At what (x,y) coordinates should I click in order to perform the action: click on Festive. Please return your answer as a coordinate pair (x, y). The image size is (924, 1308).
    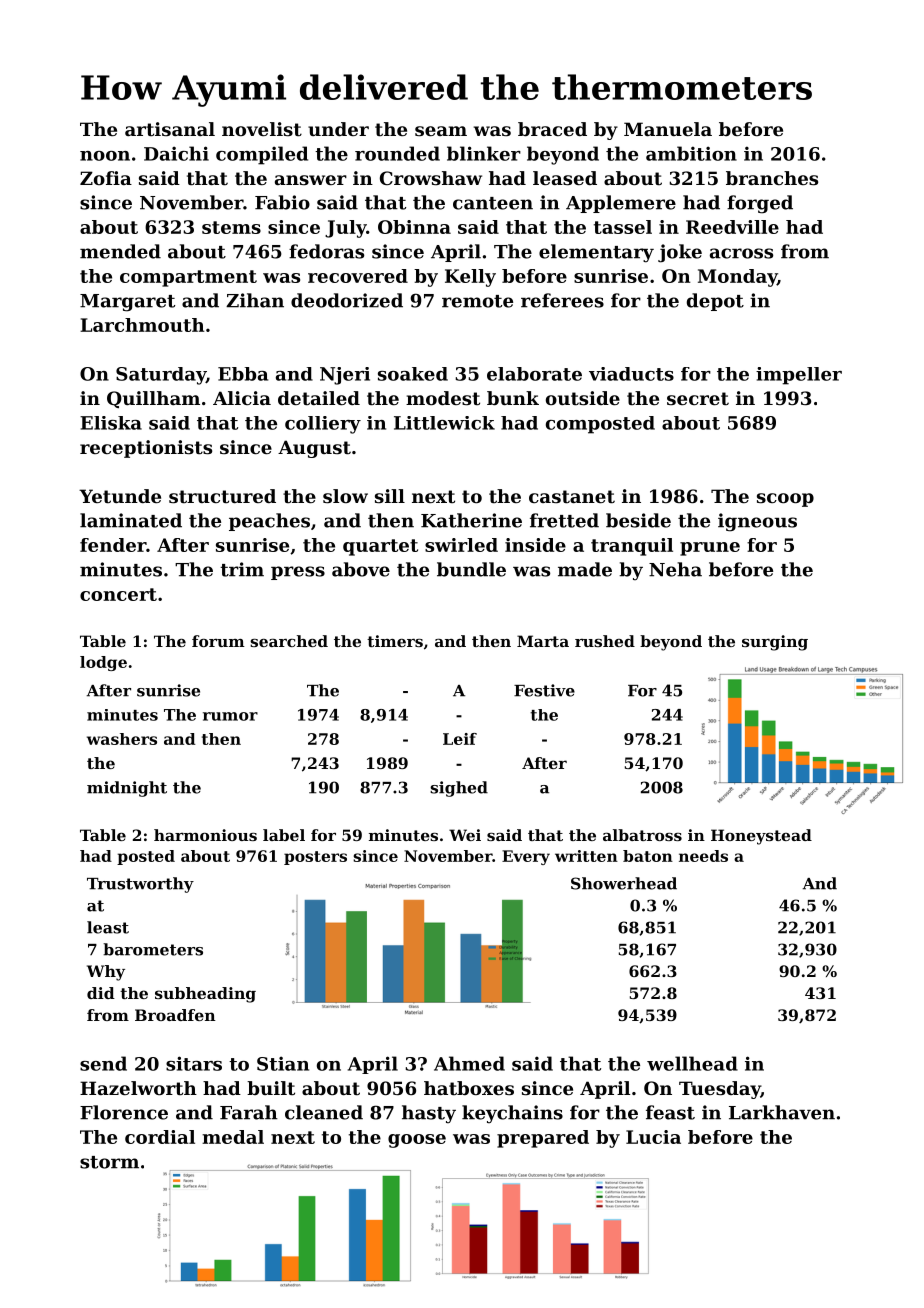
    Looking at the image, I should click on (544, 690).
